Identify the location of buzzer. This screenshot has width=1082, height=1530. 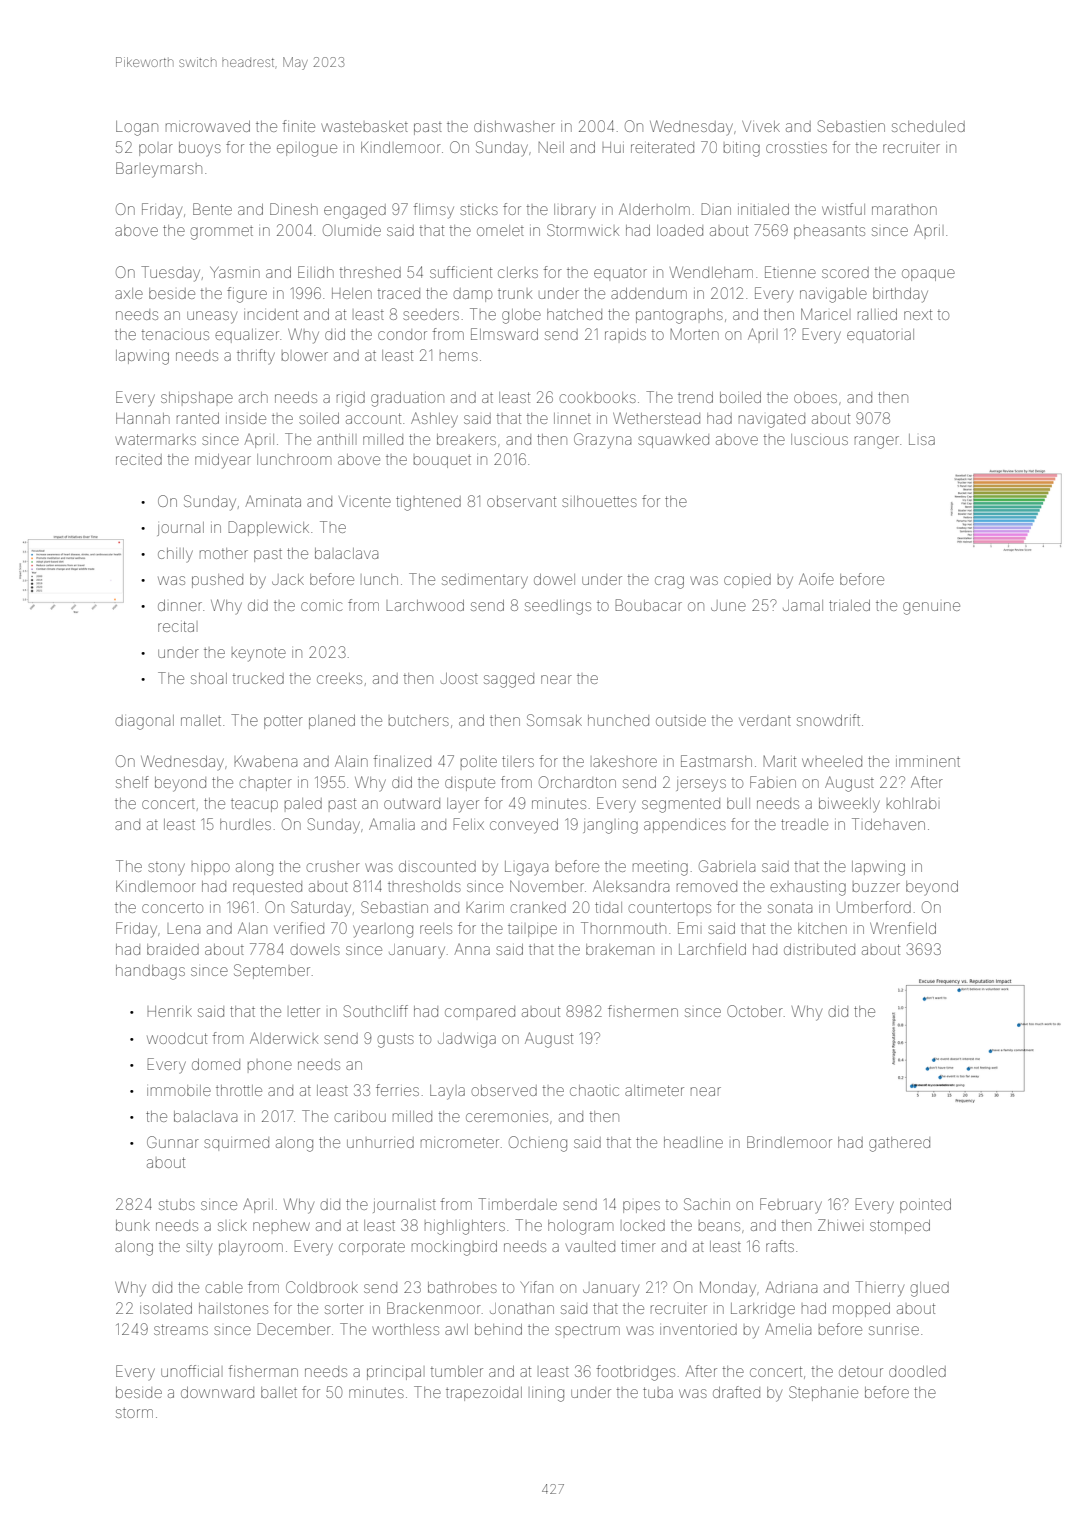
(876, 887).
